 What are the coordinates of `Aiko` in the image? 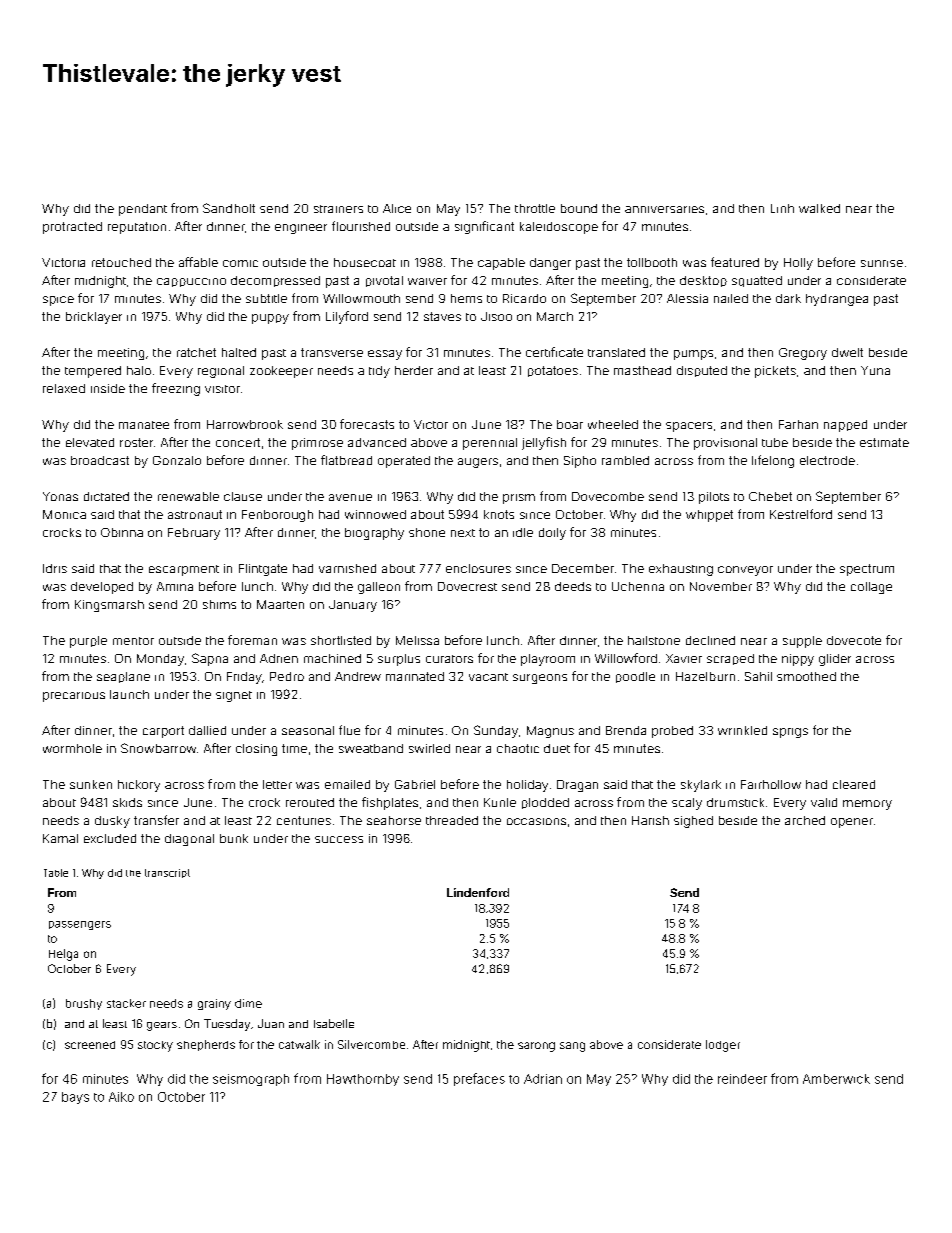 It's located at (121, 1097).
